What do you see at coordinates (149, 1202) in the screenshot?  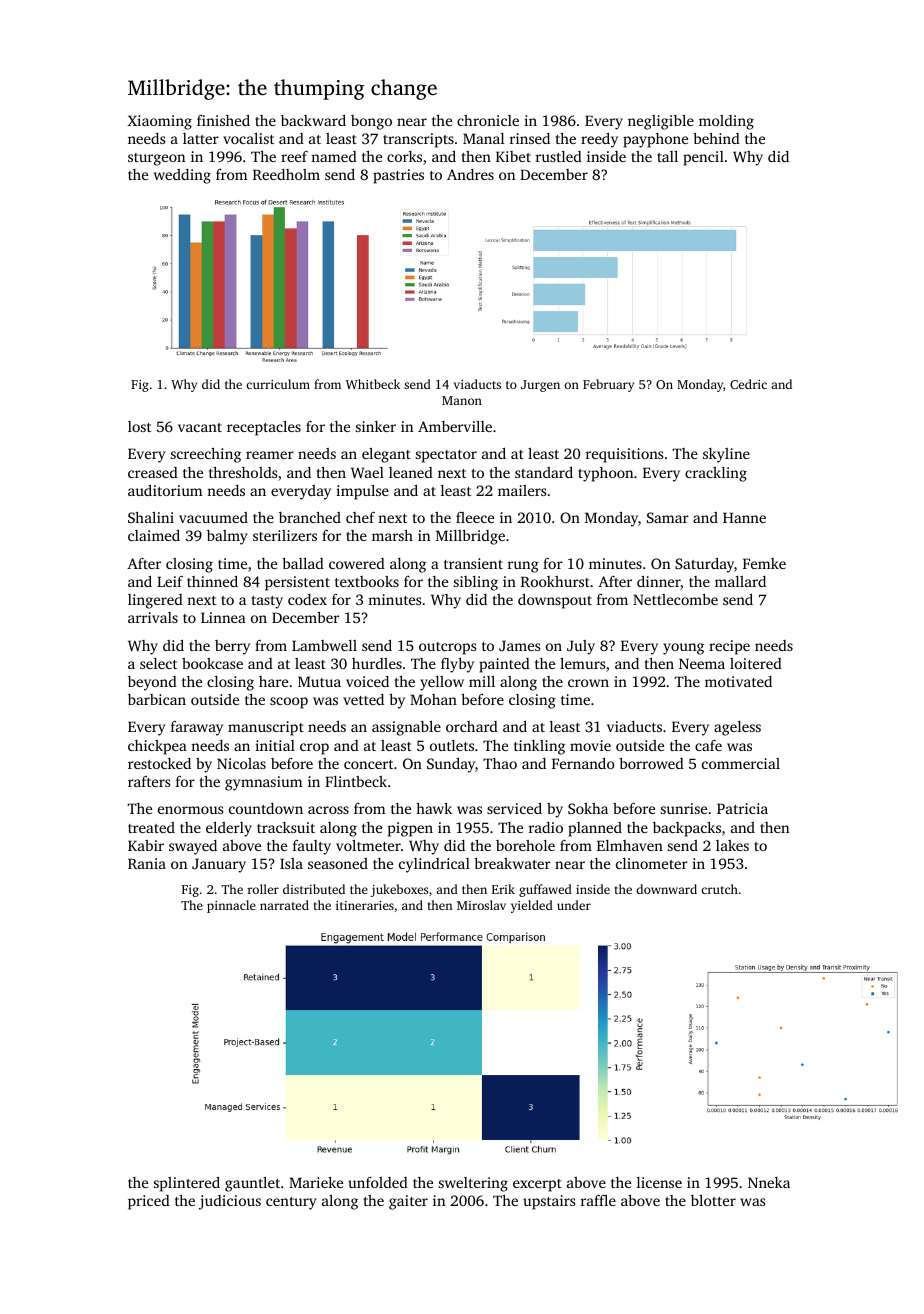 I see `priced` at bounding box center [149, 1202].
